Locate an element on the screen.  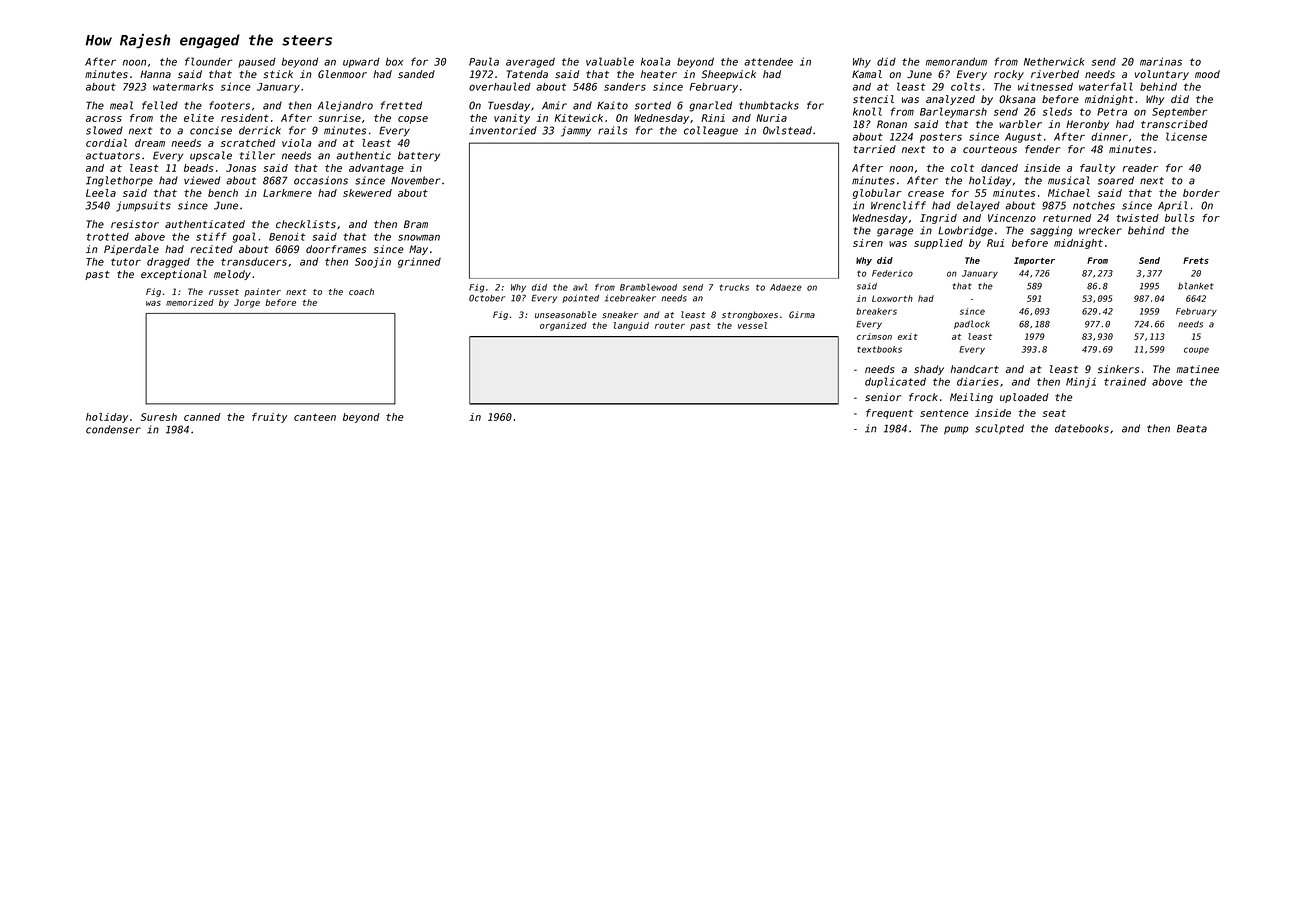
sunrise is located at coordinates (340, 118).
